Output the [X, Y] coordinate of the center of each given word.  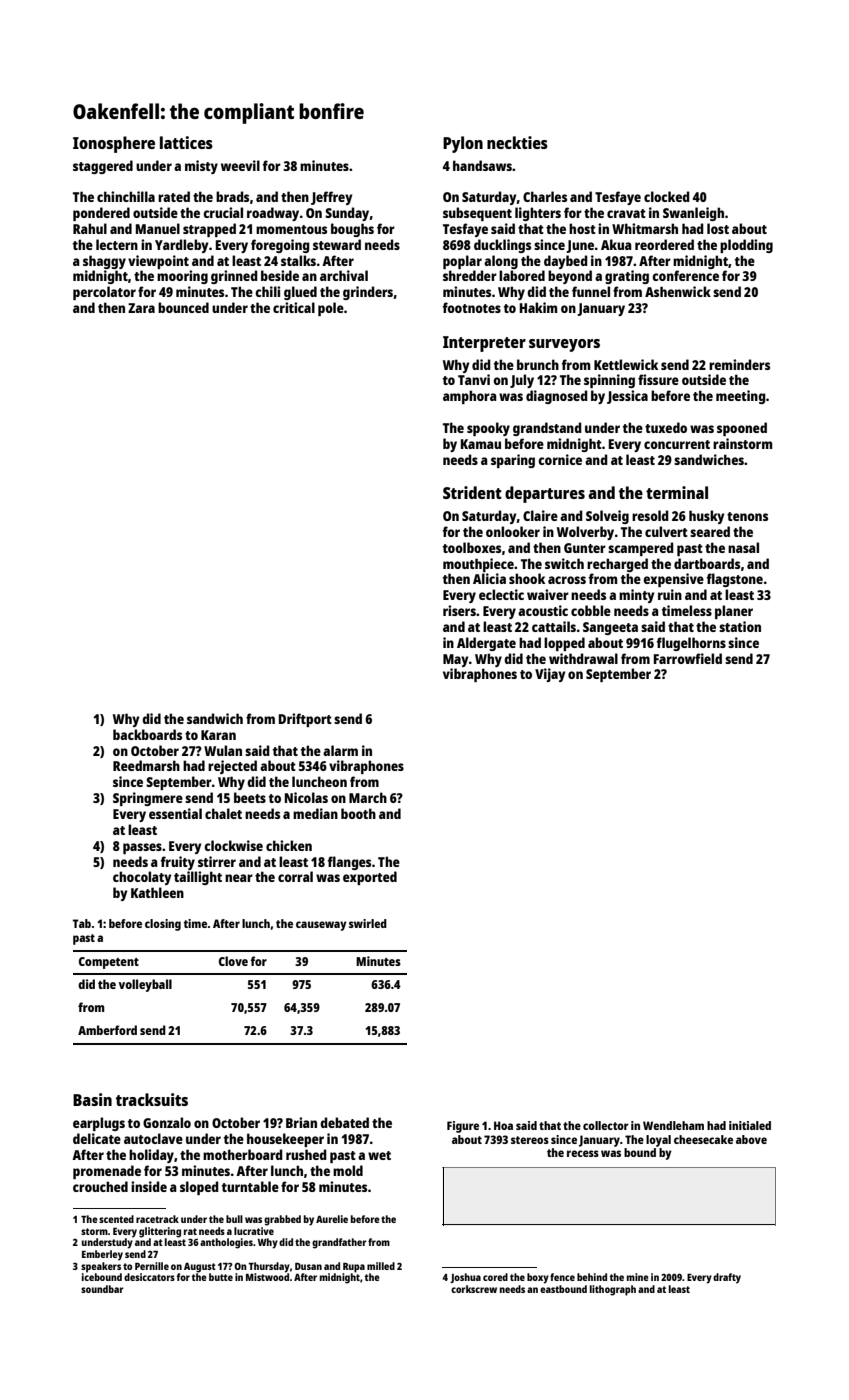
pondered [101, 214]
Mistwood [267, 1277]
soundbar [102, 1289]
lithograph [613, 1290]
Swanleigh [693, 214]
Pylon [463, 144]
